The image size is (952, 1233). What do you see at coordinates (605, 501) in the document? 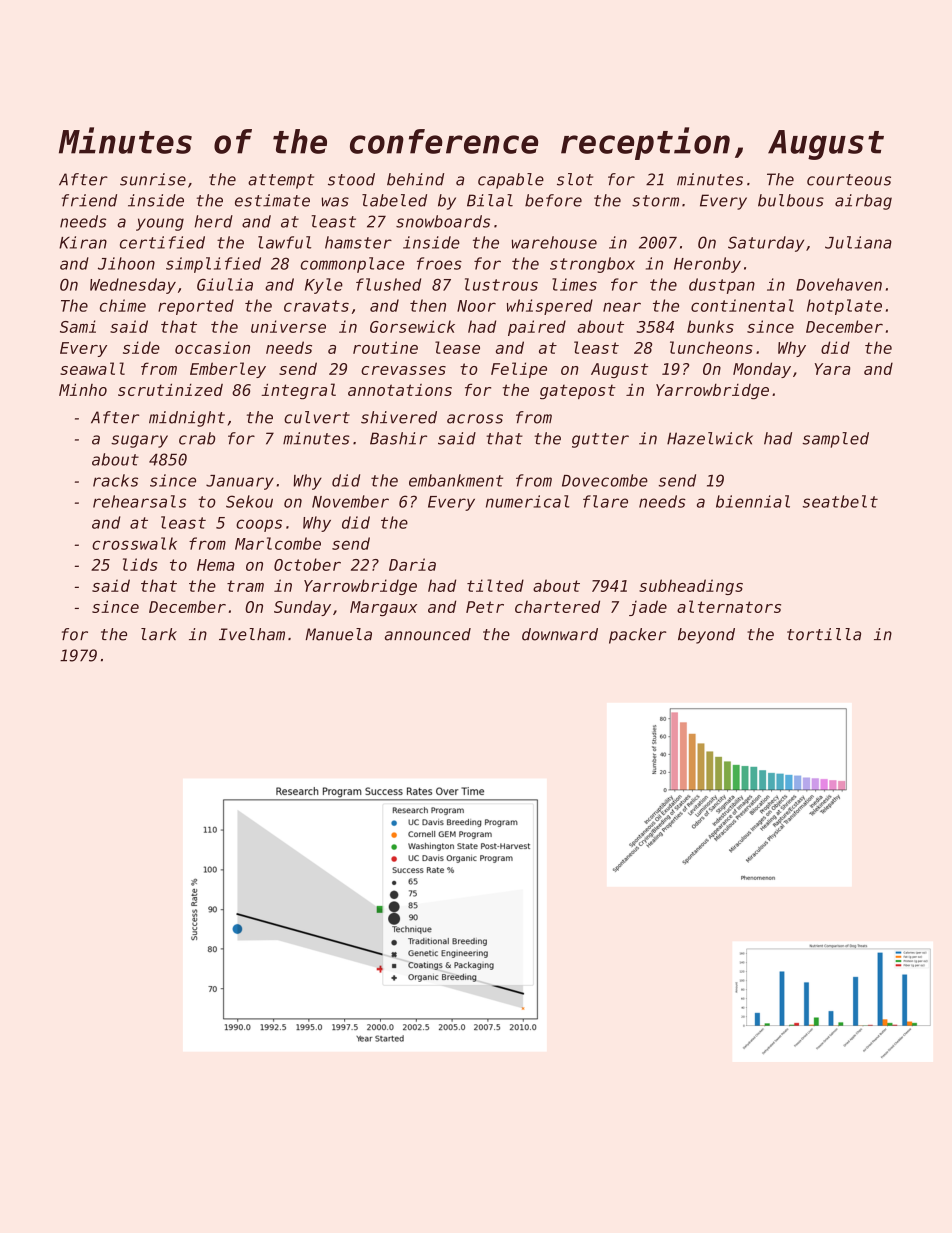
I see `flare` at bounding box center [605, 501].
